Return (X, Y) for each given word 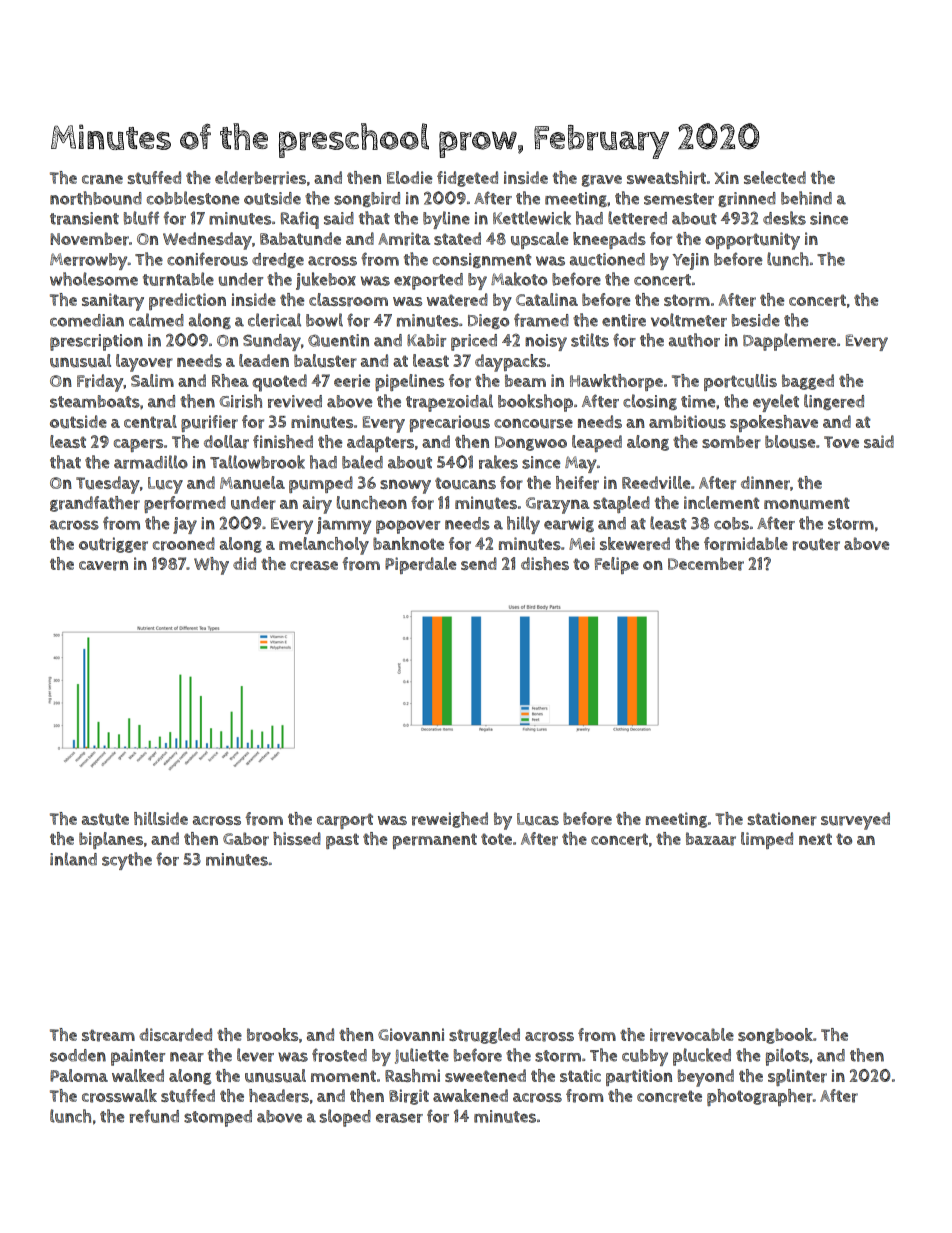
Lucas (538, 819)
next (815, 839)
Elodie (409, 177)
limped (767, 840)
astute (105, 819)
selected (775, 177)
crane (102, 180)
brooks (272, 1035)
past (342, 841)
